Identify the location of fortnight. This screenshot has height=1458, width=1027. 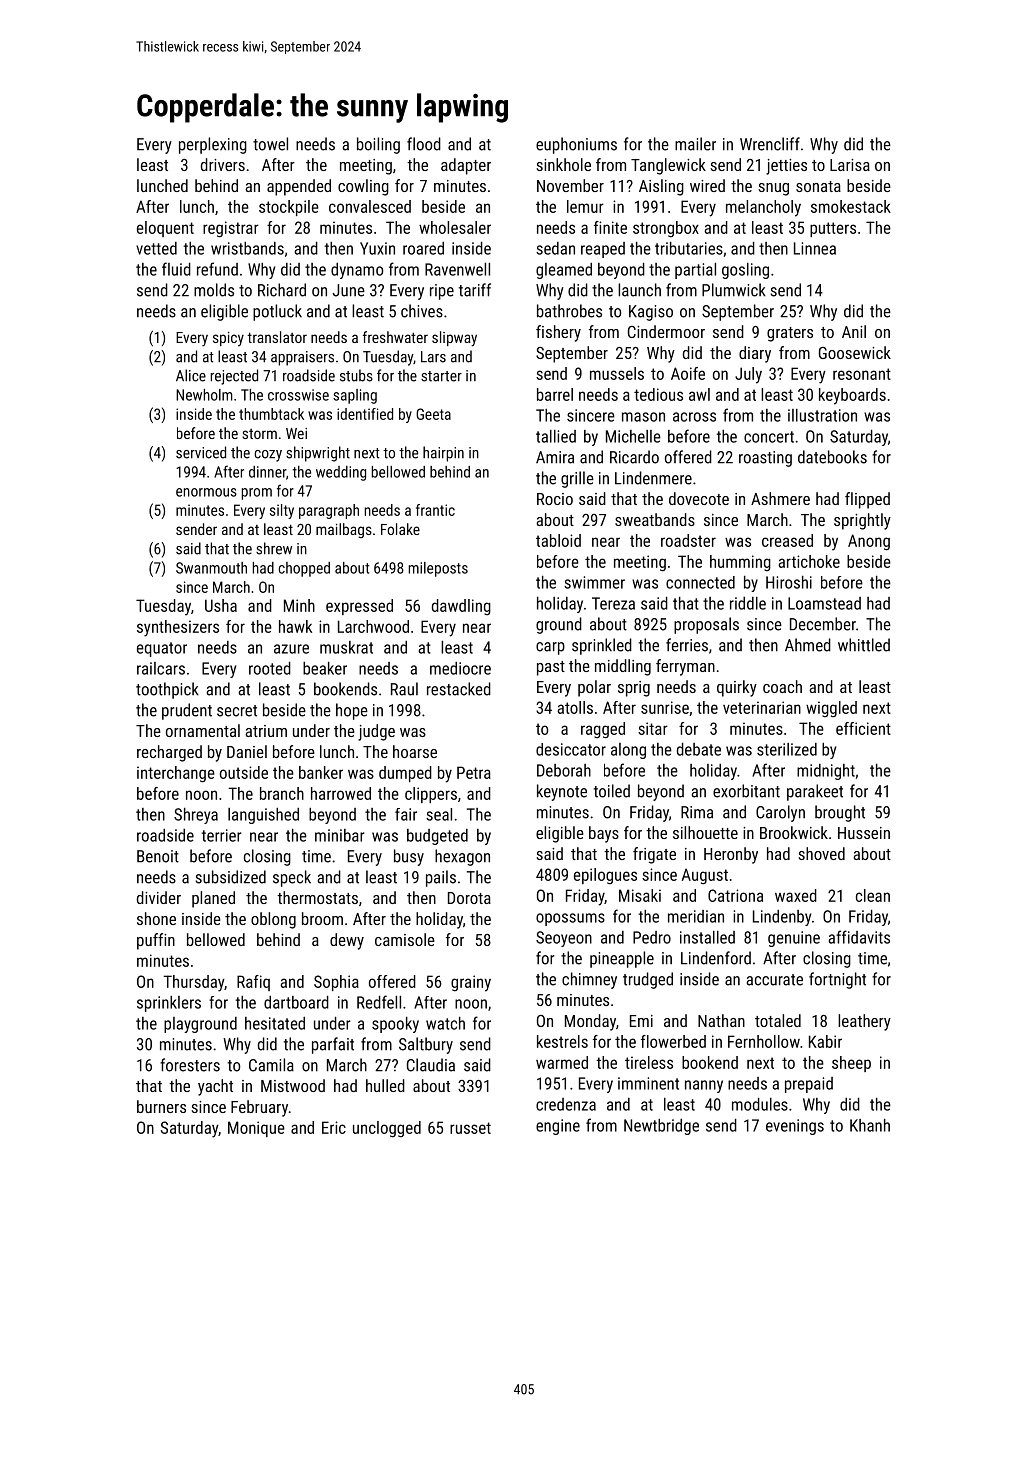
(837, 980).
